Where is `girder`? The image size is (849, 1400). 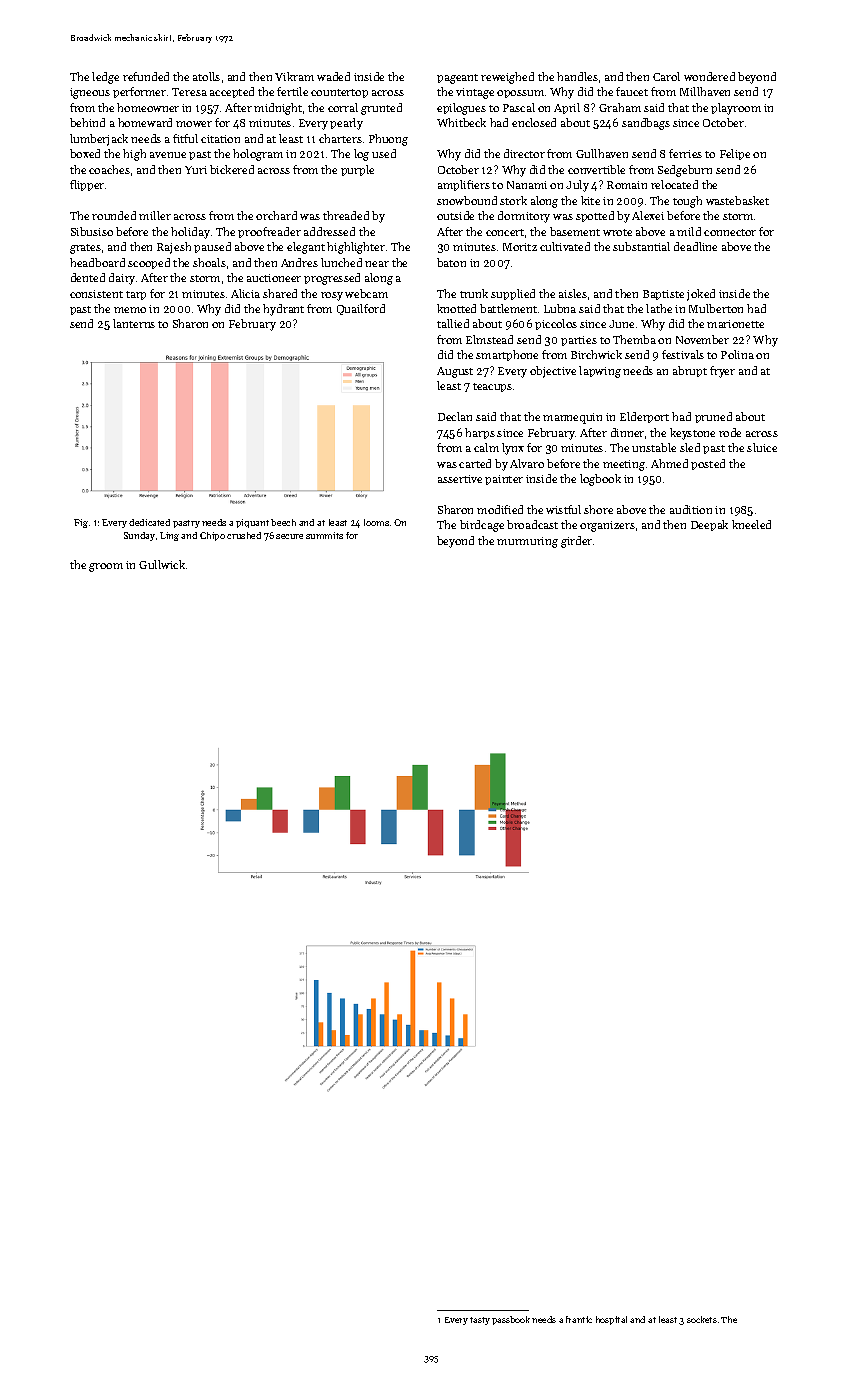 girder is located at coordinates (576, 542).
